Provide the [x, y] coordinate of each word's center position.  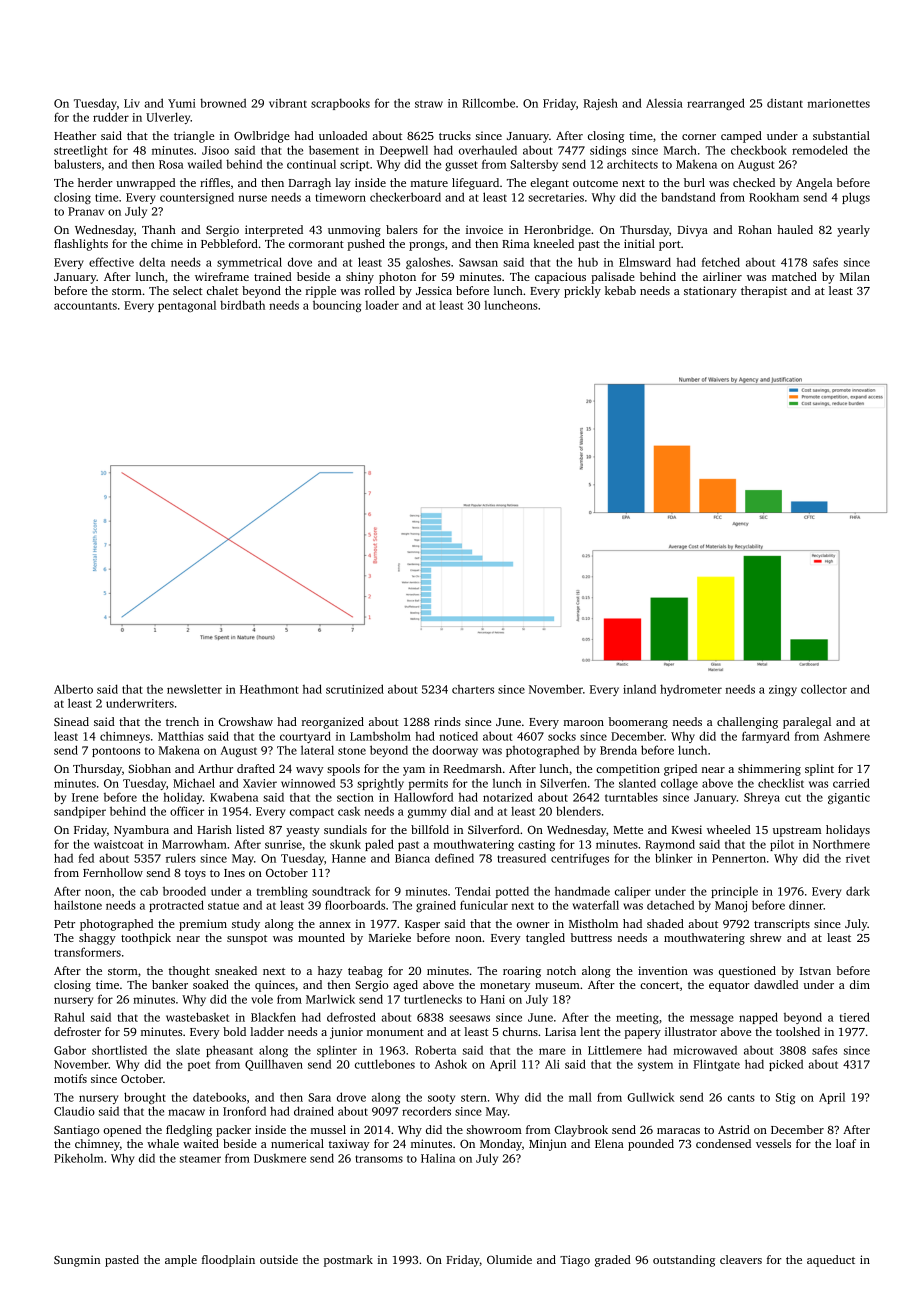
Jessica [434, 290]
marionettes [839, 103]
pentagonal [187, 306]
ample [181, 1261]
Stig [785, 1098]
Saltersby [534, 165]
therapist [764, 292]
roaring [522, 972]
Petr [64, 924]
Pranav [86, 211]
